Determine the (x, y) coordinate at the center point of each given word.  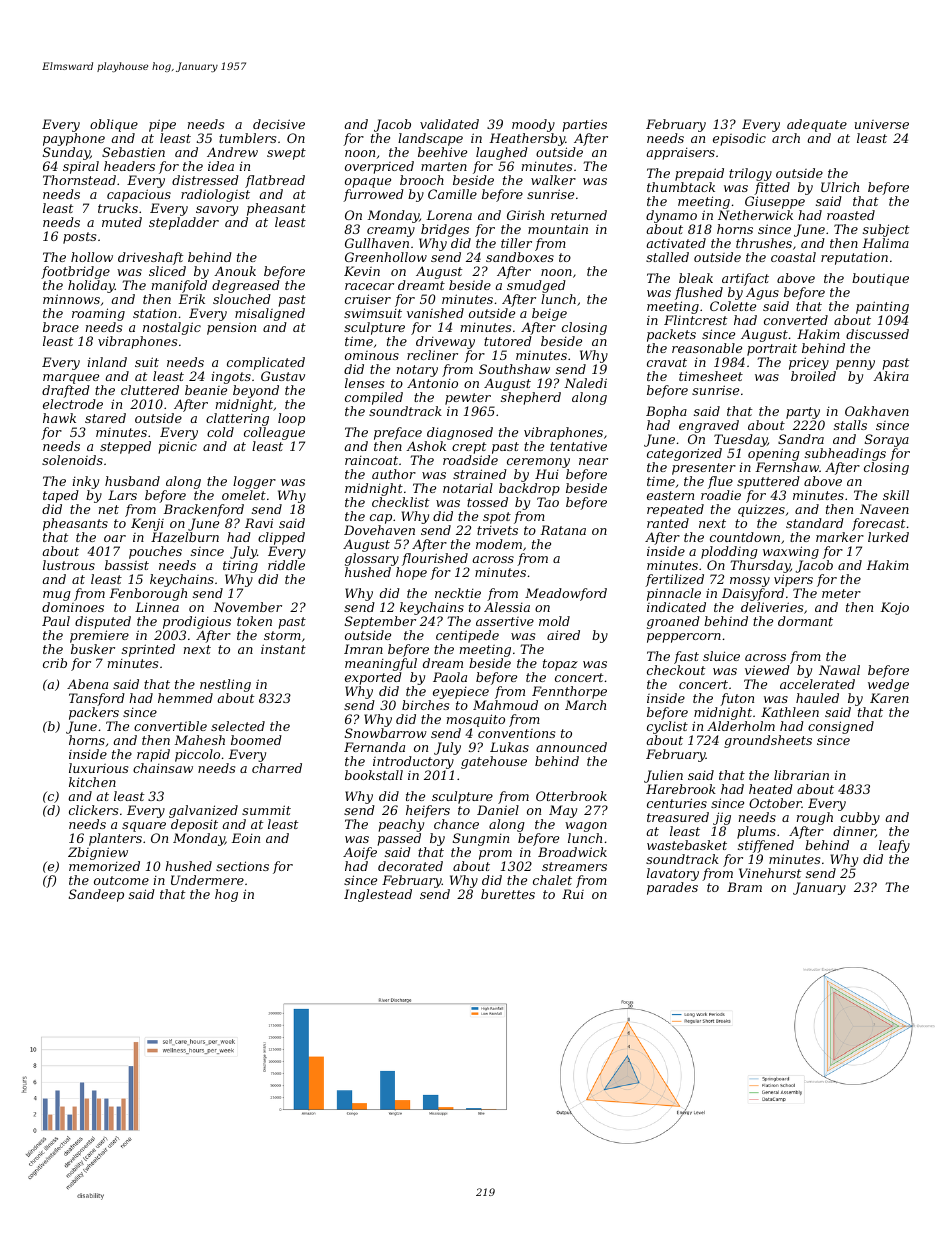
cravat (667, 362)
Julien (663, 776)
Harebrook (681, 789)
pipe (162, 125)
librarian (801, 775)
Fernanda (374, 747)
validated (449, 124)
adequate (817, 125)
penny (855, 365)
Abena (87, 684)
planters (115, 839)
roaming (98, 314)
